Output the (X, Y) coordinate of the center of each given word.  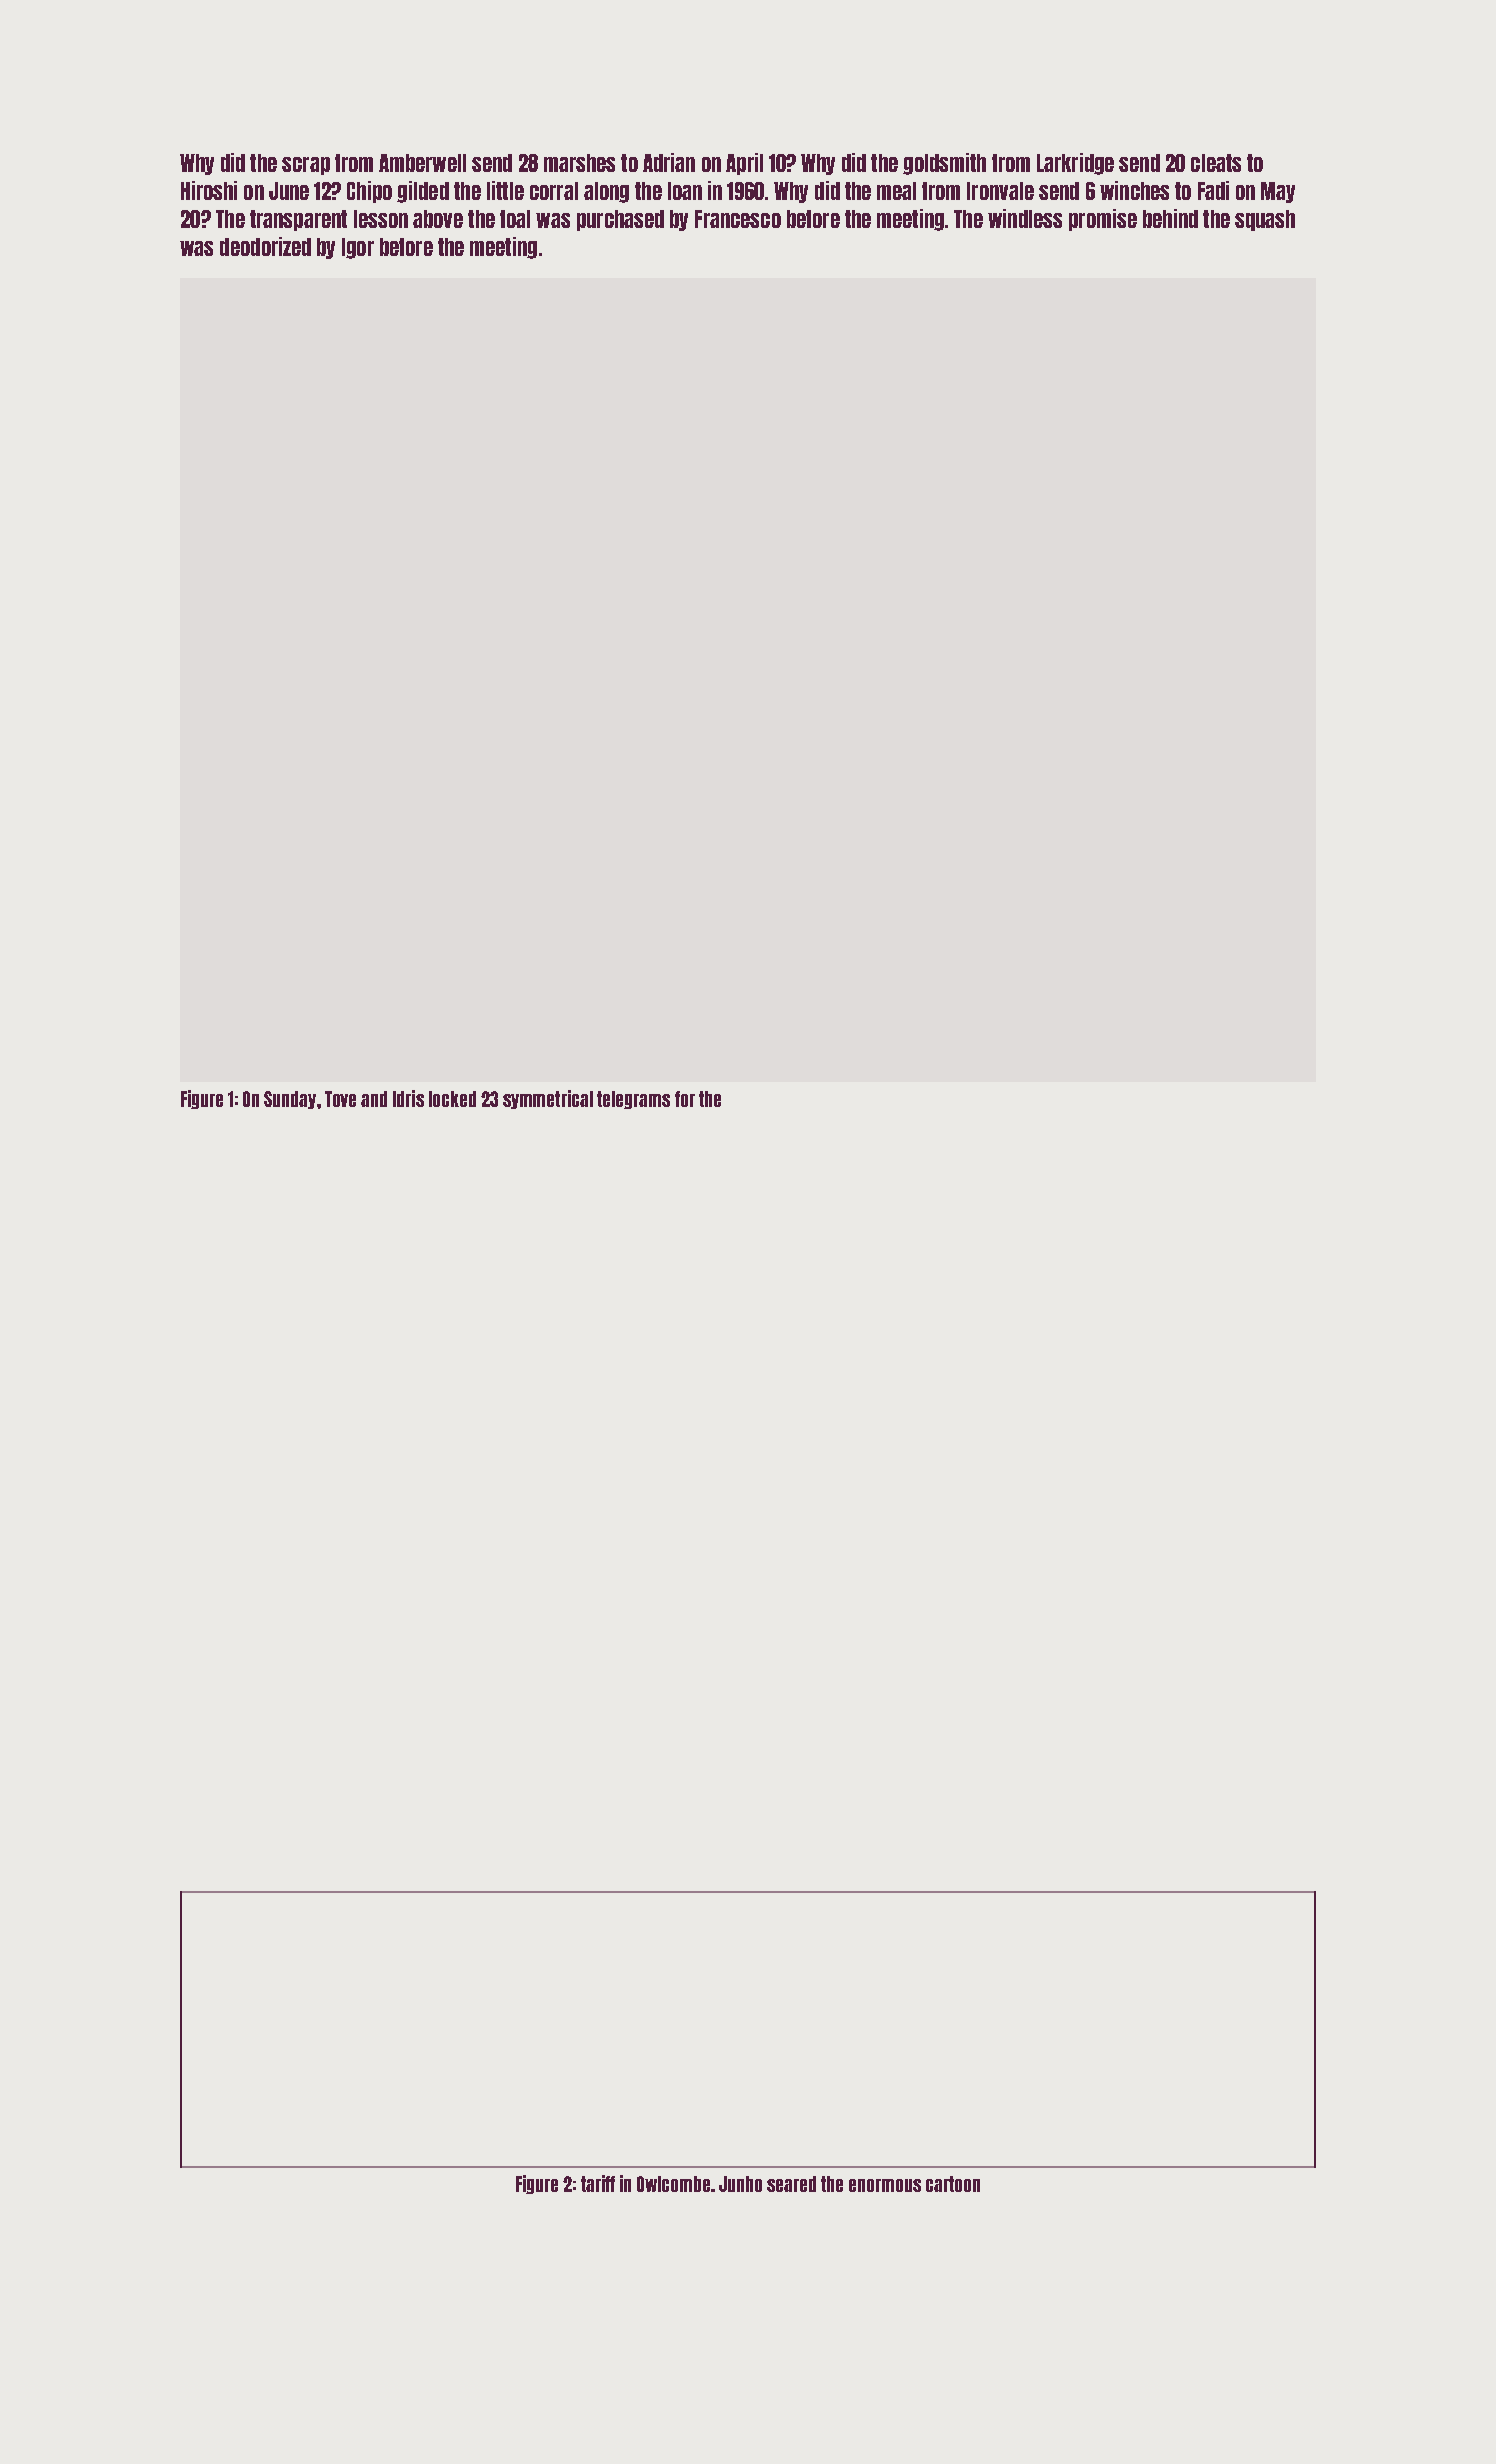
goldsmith (944, 164)
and (374, 1099)
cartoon (953, 2184)
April (744, 164)
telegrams (633, 1100)
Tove (340, 1099)
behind (1170, 218)
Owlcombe (673, 2184)
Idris (408, 1098)
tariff (598, 2183)
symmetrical (548, 1099)
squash (1265, 220)
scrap (306, 166)
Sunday (290, 1100)
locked (452, 1099)
